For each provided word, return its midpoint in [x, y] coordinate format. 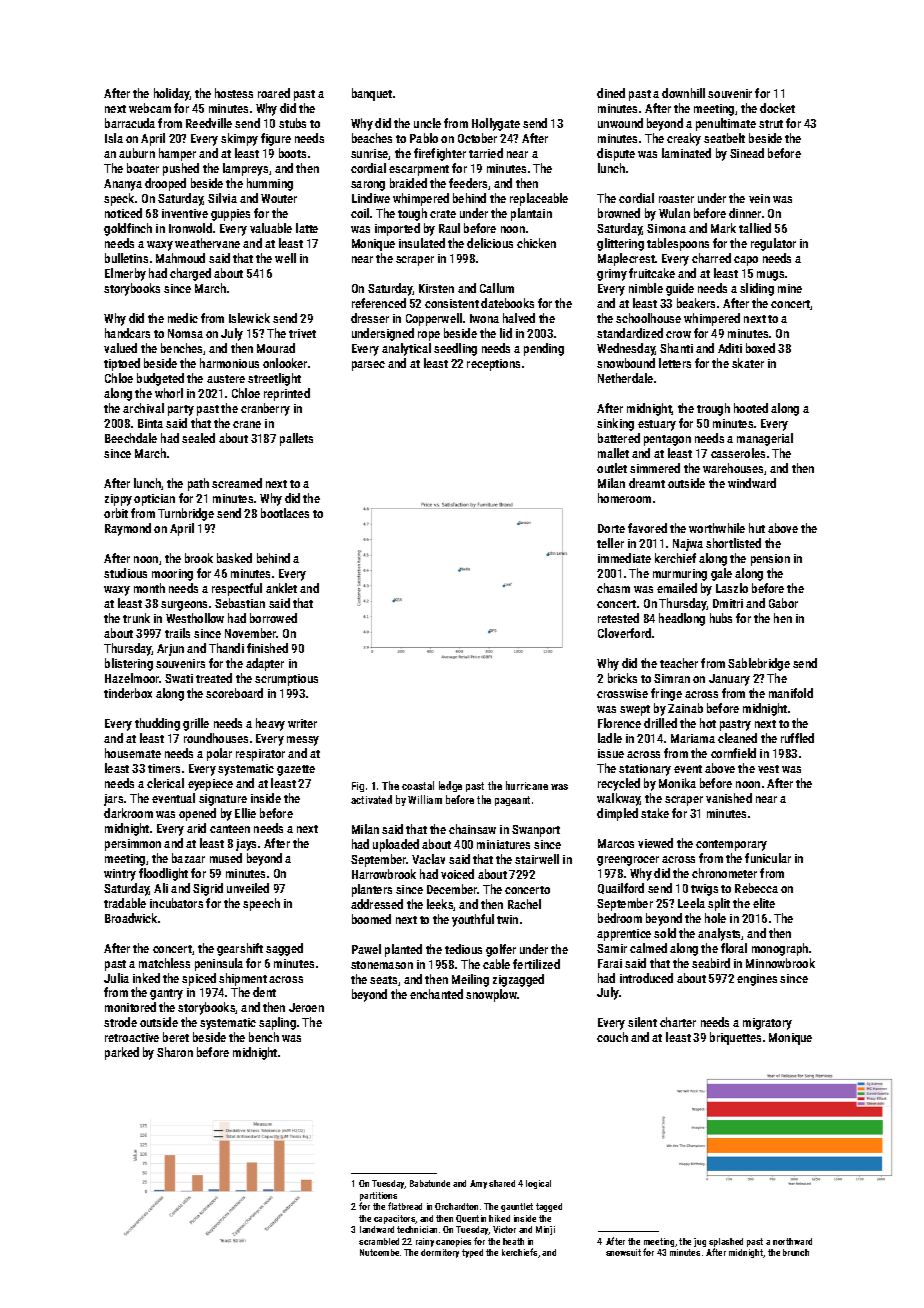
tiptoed [122, 364]
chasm [613, 588]
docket [777, 108]
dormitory [440, 1253]
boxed [760, 348]
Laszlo [732, 588]
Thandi [226, 648]
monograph [780, 949]
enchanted [436, 994]
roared [274, 93]
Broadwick [131, 918]
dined [611, 93]
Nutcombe [379, 1252]
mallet [613, 453]
